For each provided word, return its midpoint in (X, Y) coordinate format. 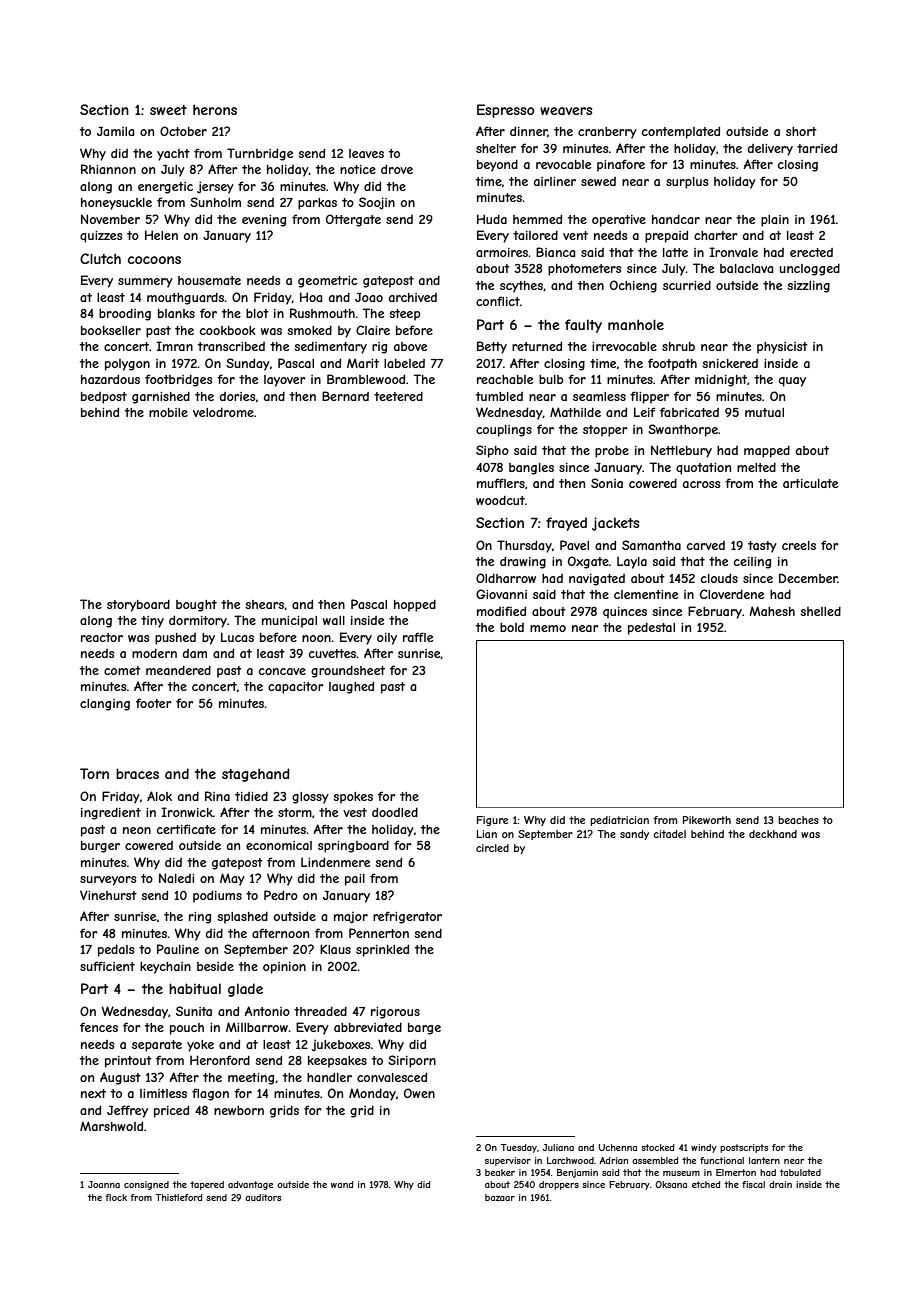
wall (334, 620)
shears (264, 604)
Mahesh (772, 611)
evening (264, 221)
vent (575, 235)
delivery (770, 150)
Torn (94, 773)
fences (99, 1027)
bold (512, 627)
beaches (798, 820)
